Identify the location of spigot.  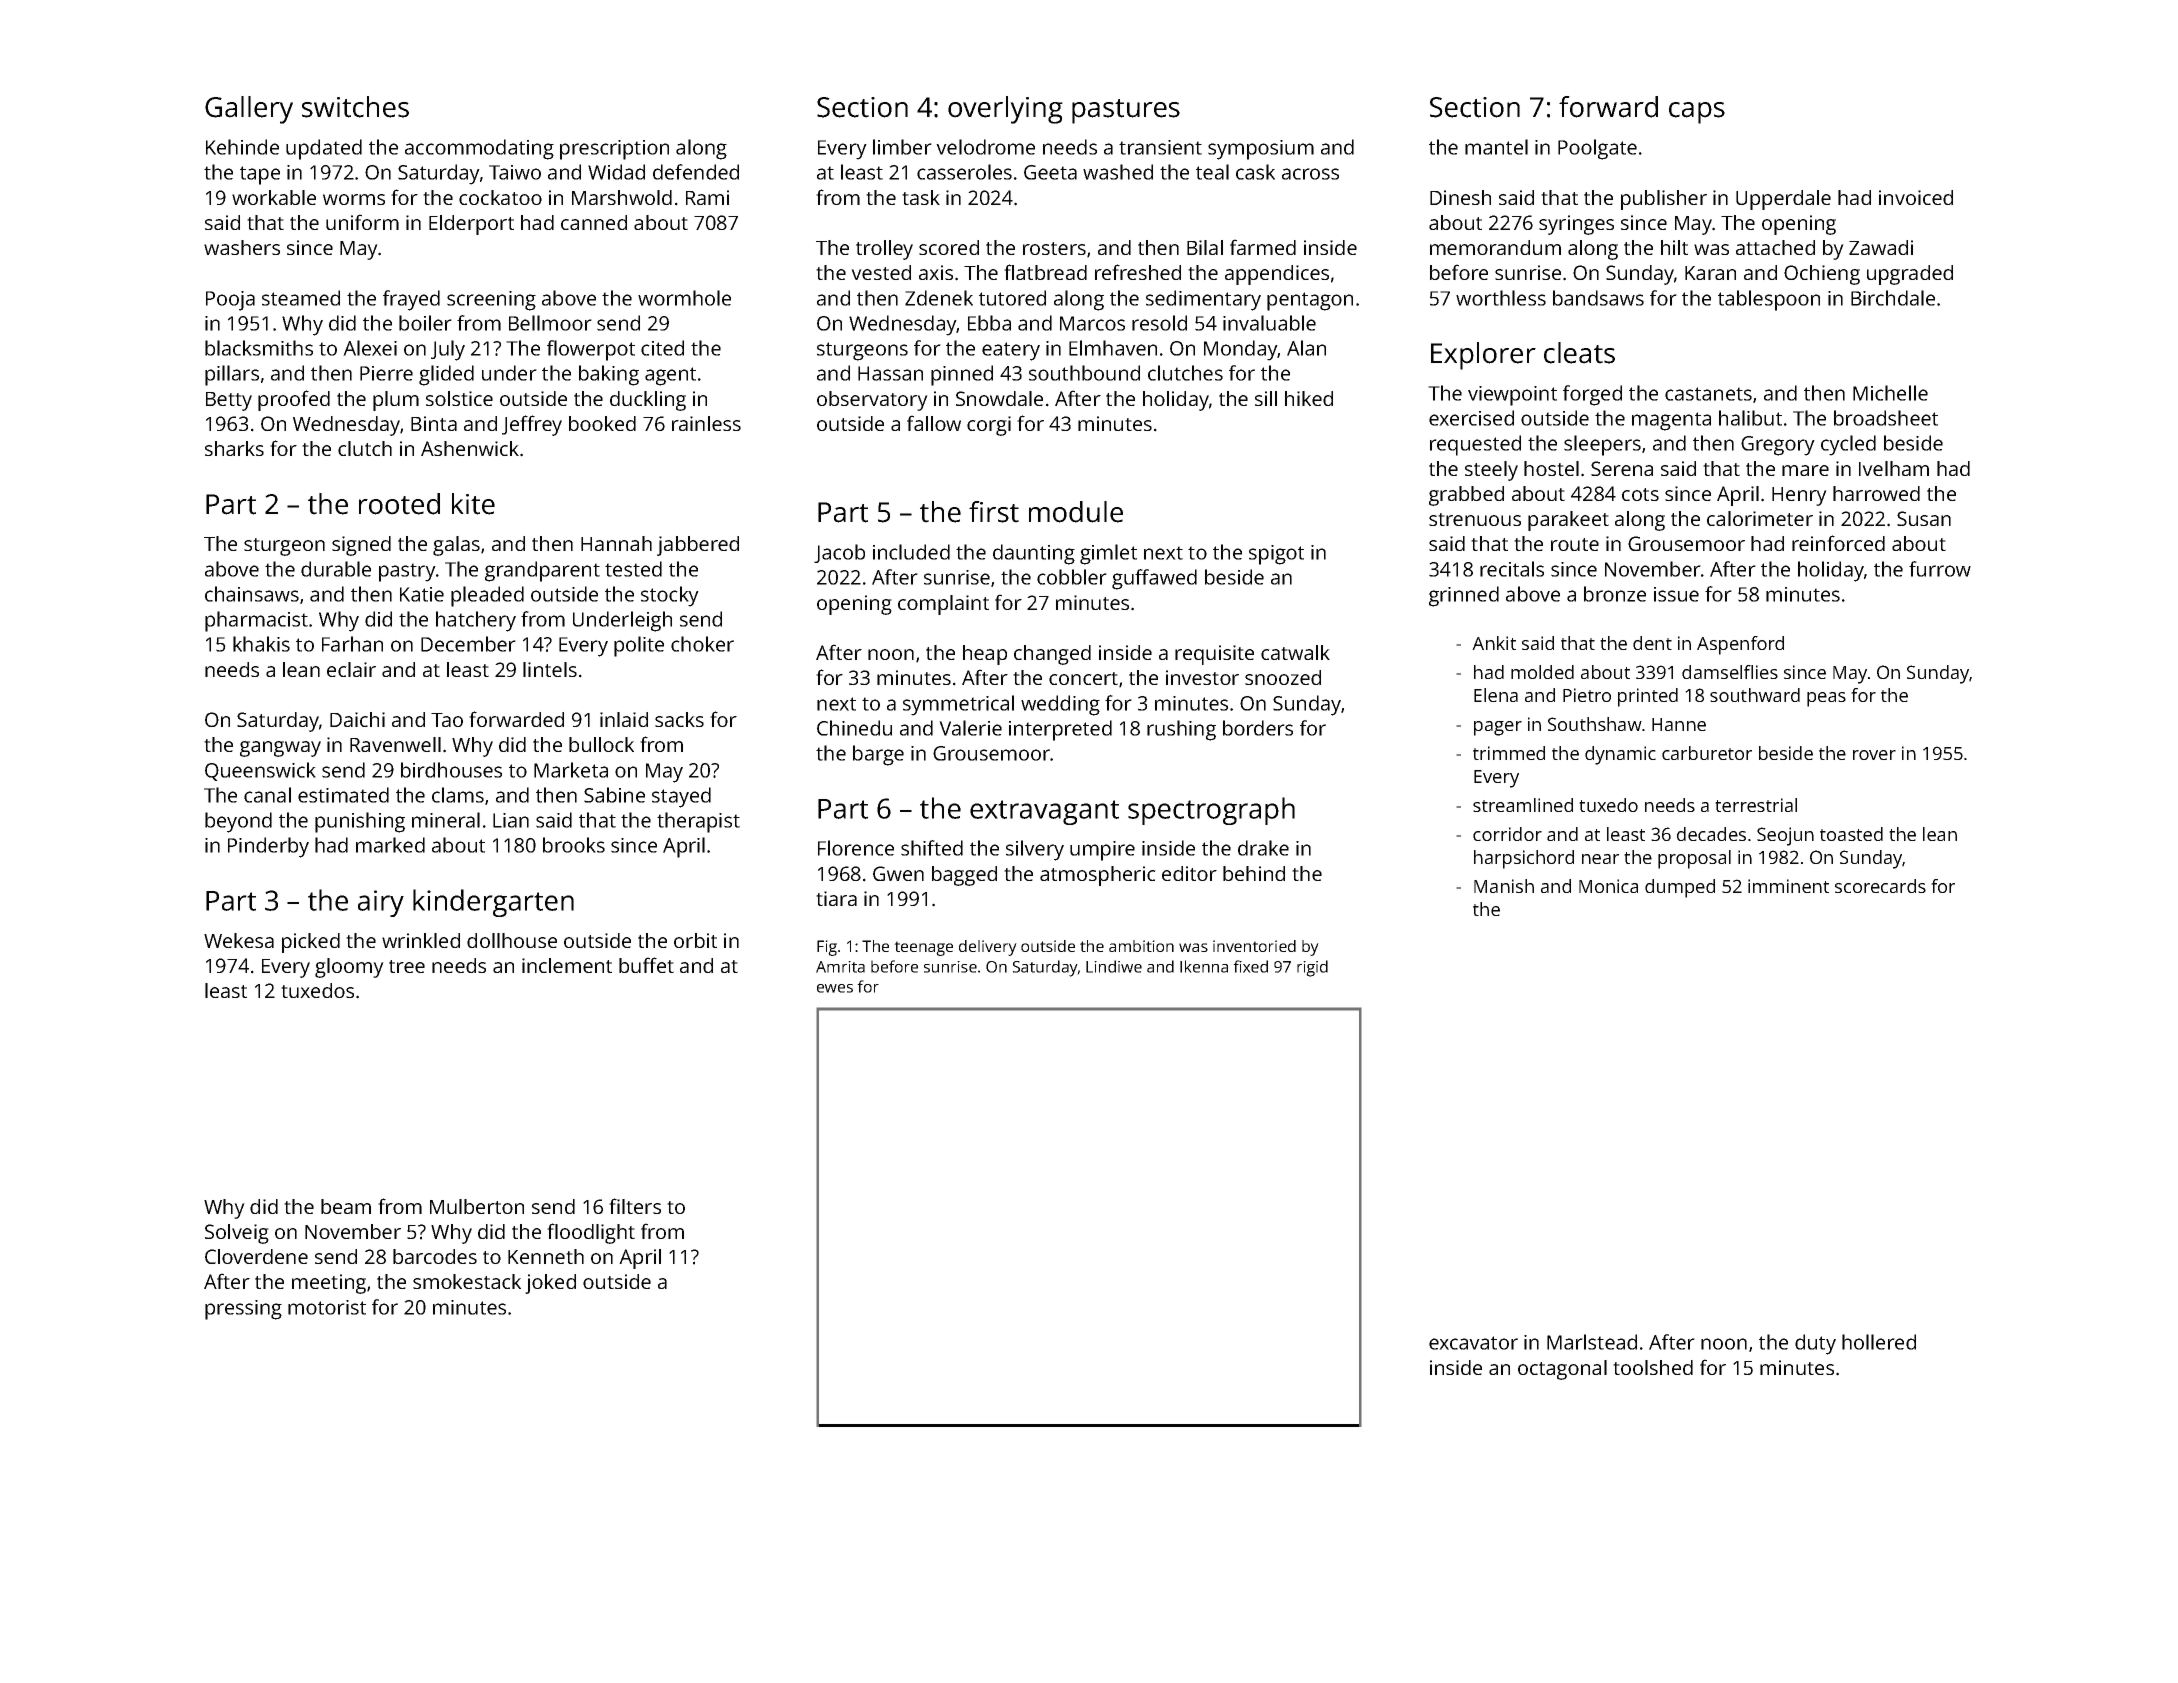
(1276, 555).
